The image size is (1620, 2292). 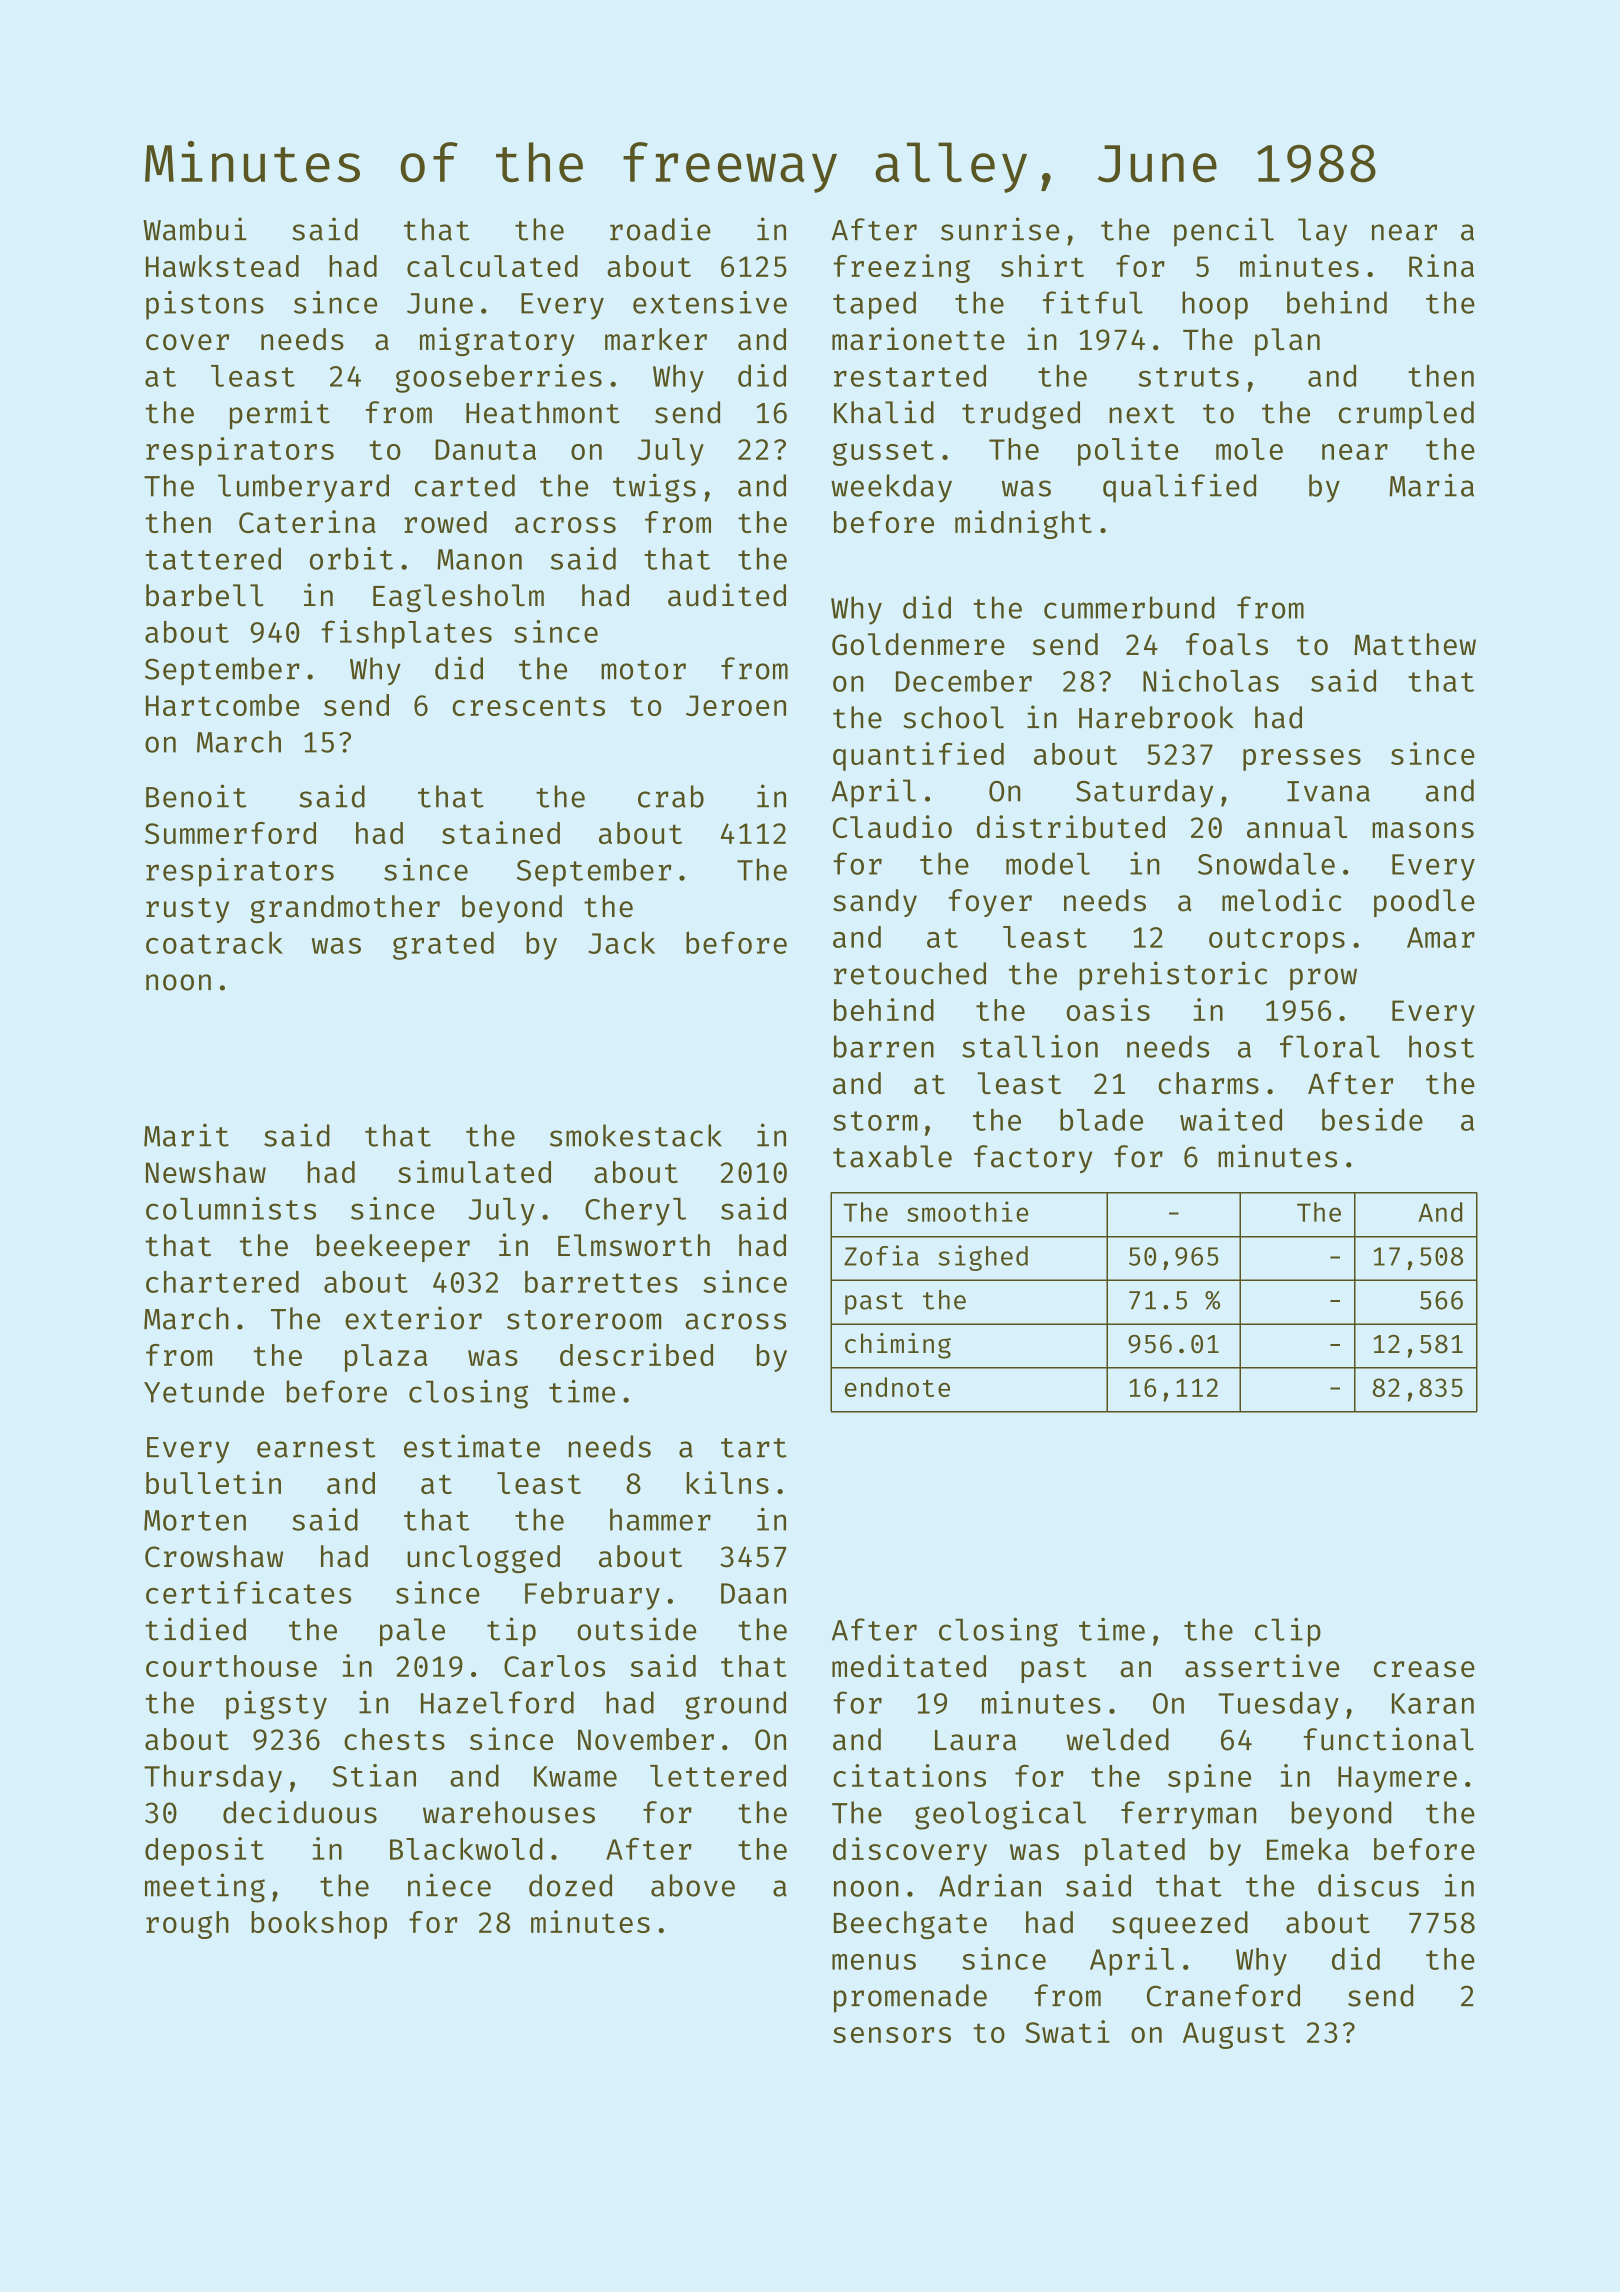 What do you see at coordinates (898, 1346) in the screenshot?
I see `chiming` at bounding box center [898, 1346].
